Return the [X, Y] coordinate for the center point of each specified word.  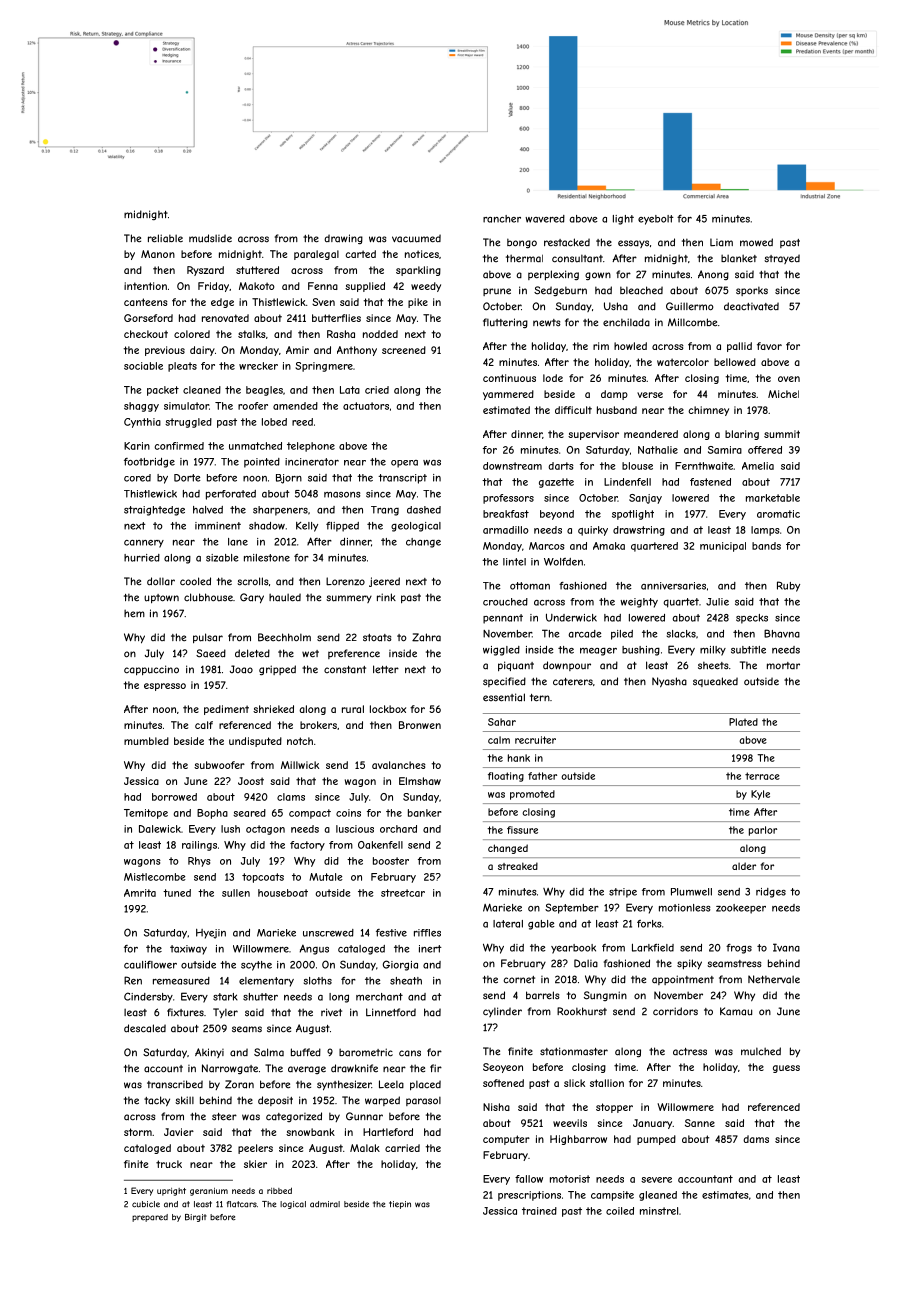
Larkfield [653, 948]
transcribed [175, 1084]
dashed [424, 510]
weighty [639, 603]
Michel [783, 394]
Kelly [307, 527]
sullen [236, 893]
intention [145, 286]
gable [541, 925]
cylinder [502, 1012]
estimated [506, 410]
